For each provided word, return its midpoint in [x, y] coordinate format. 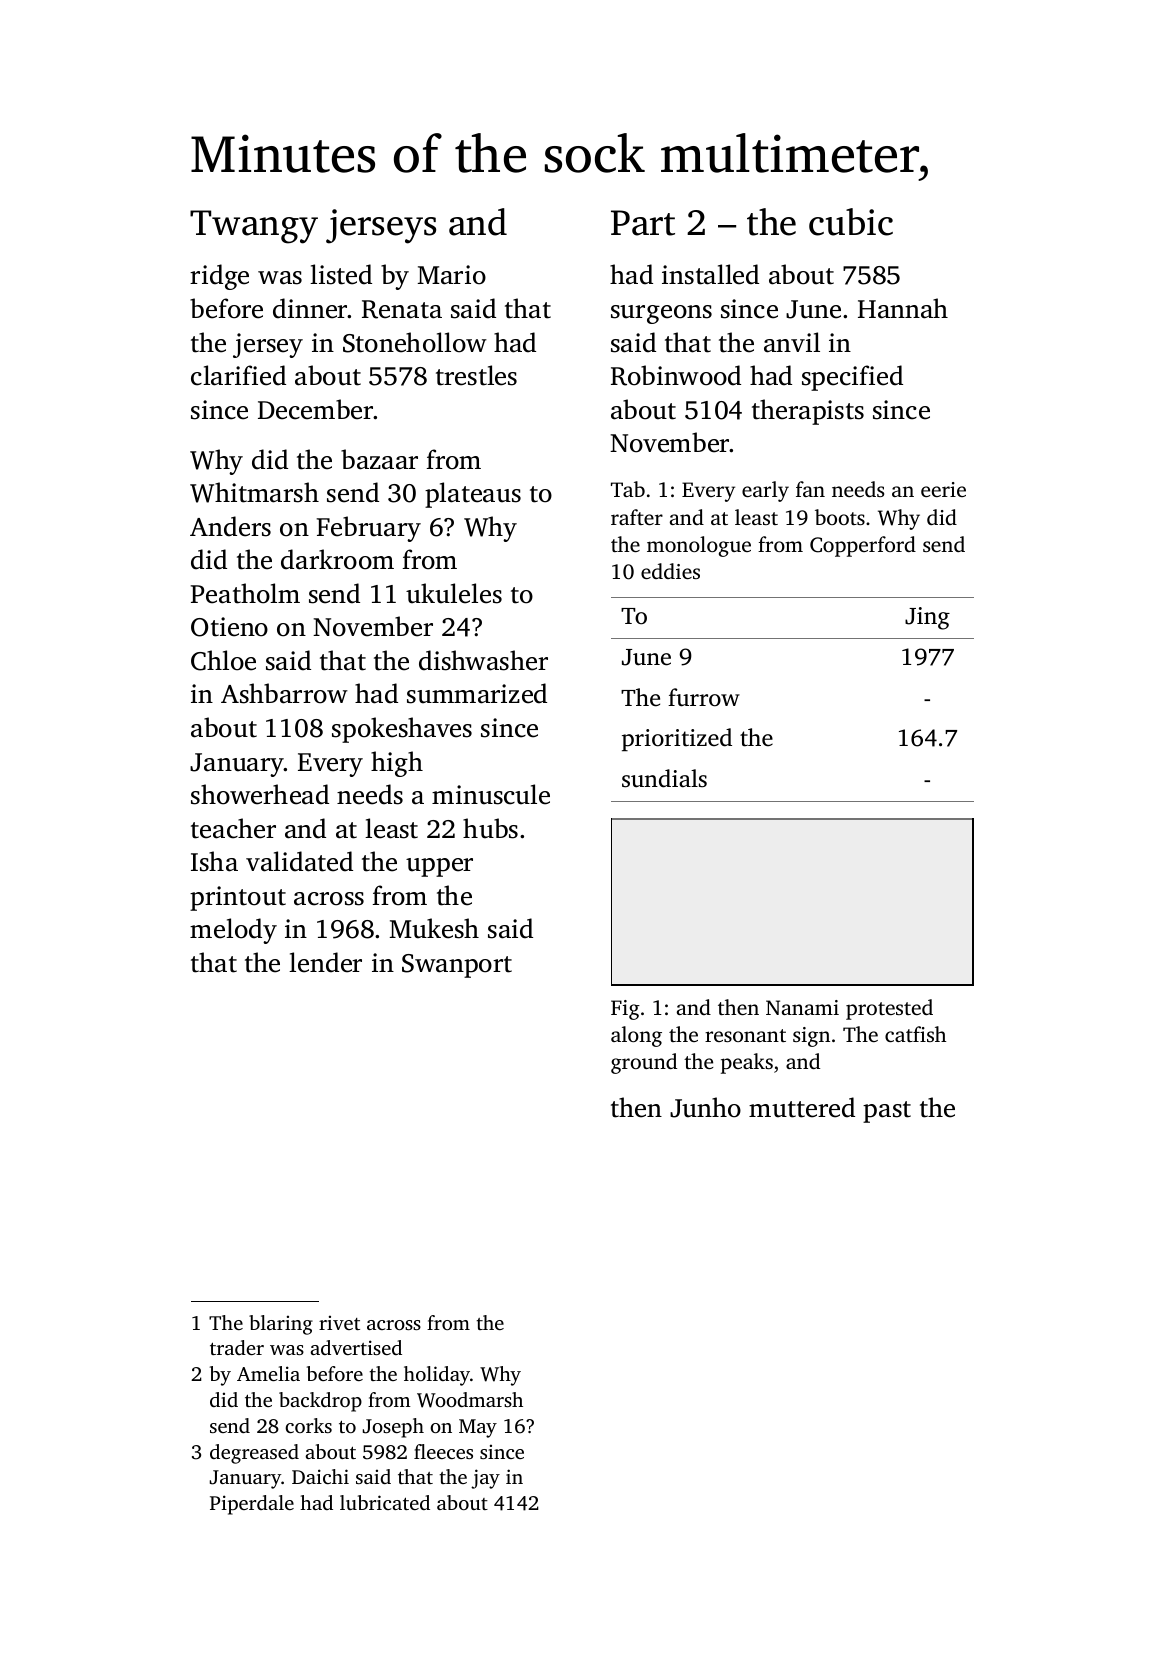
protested [889, 1009]
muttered [802, 1107]
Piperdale [252, 1505]
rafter [637, 517]
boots [840, 517]
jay [485, 1479]
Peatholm [245, 593]
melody [233, 931]
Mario [452, 275]
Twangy [254, 227]
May [478, 1428]
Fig [625, 1010]
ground [644, 1063]
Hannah [903, 308]
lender [325, 962]
